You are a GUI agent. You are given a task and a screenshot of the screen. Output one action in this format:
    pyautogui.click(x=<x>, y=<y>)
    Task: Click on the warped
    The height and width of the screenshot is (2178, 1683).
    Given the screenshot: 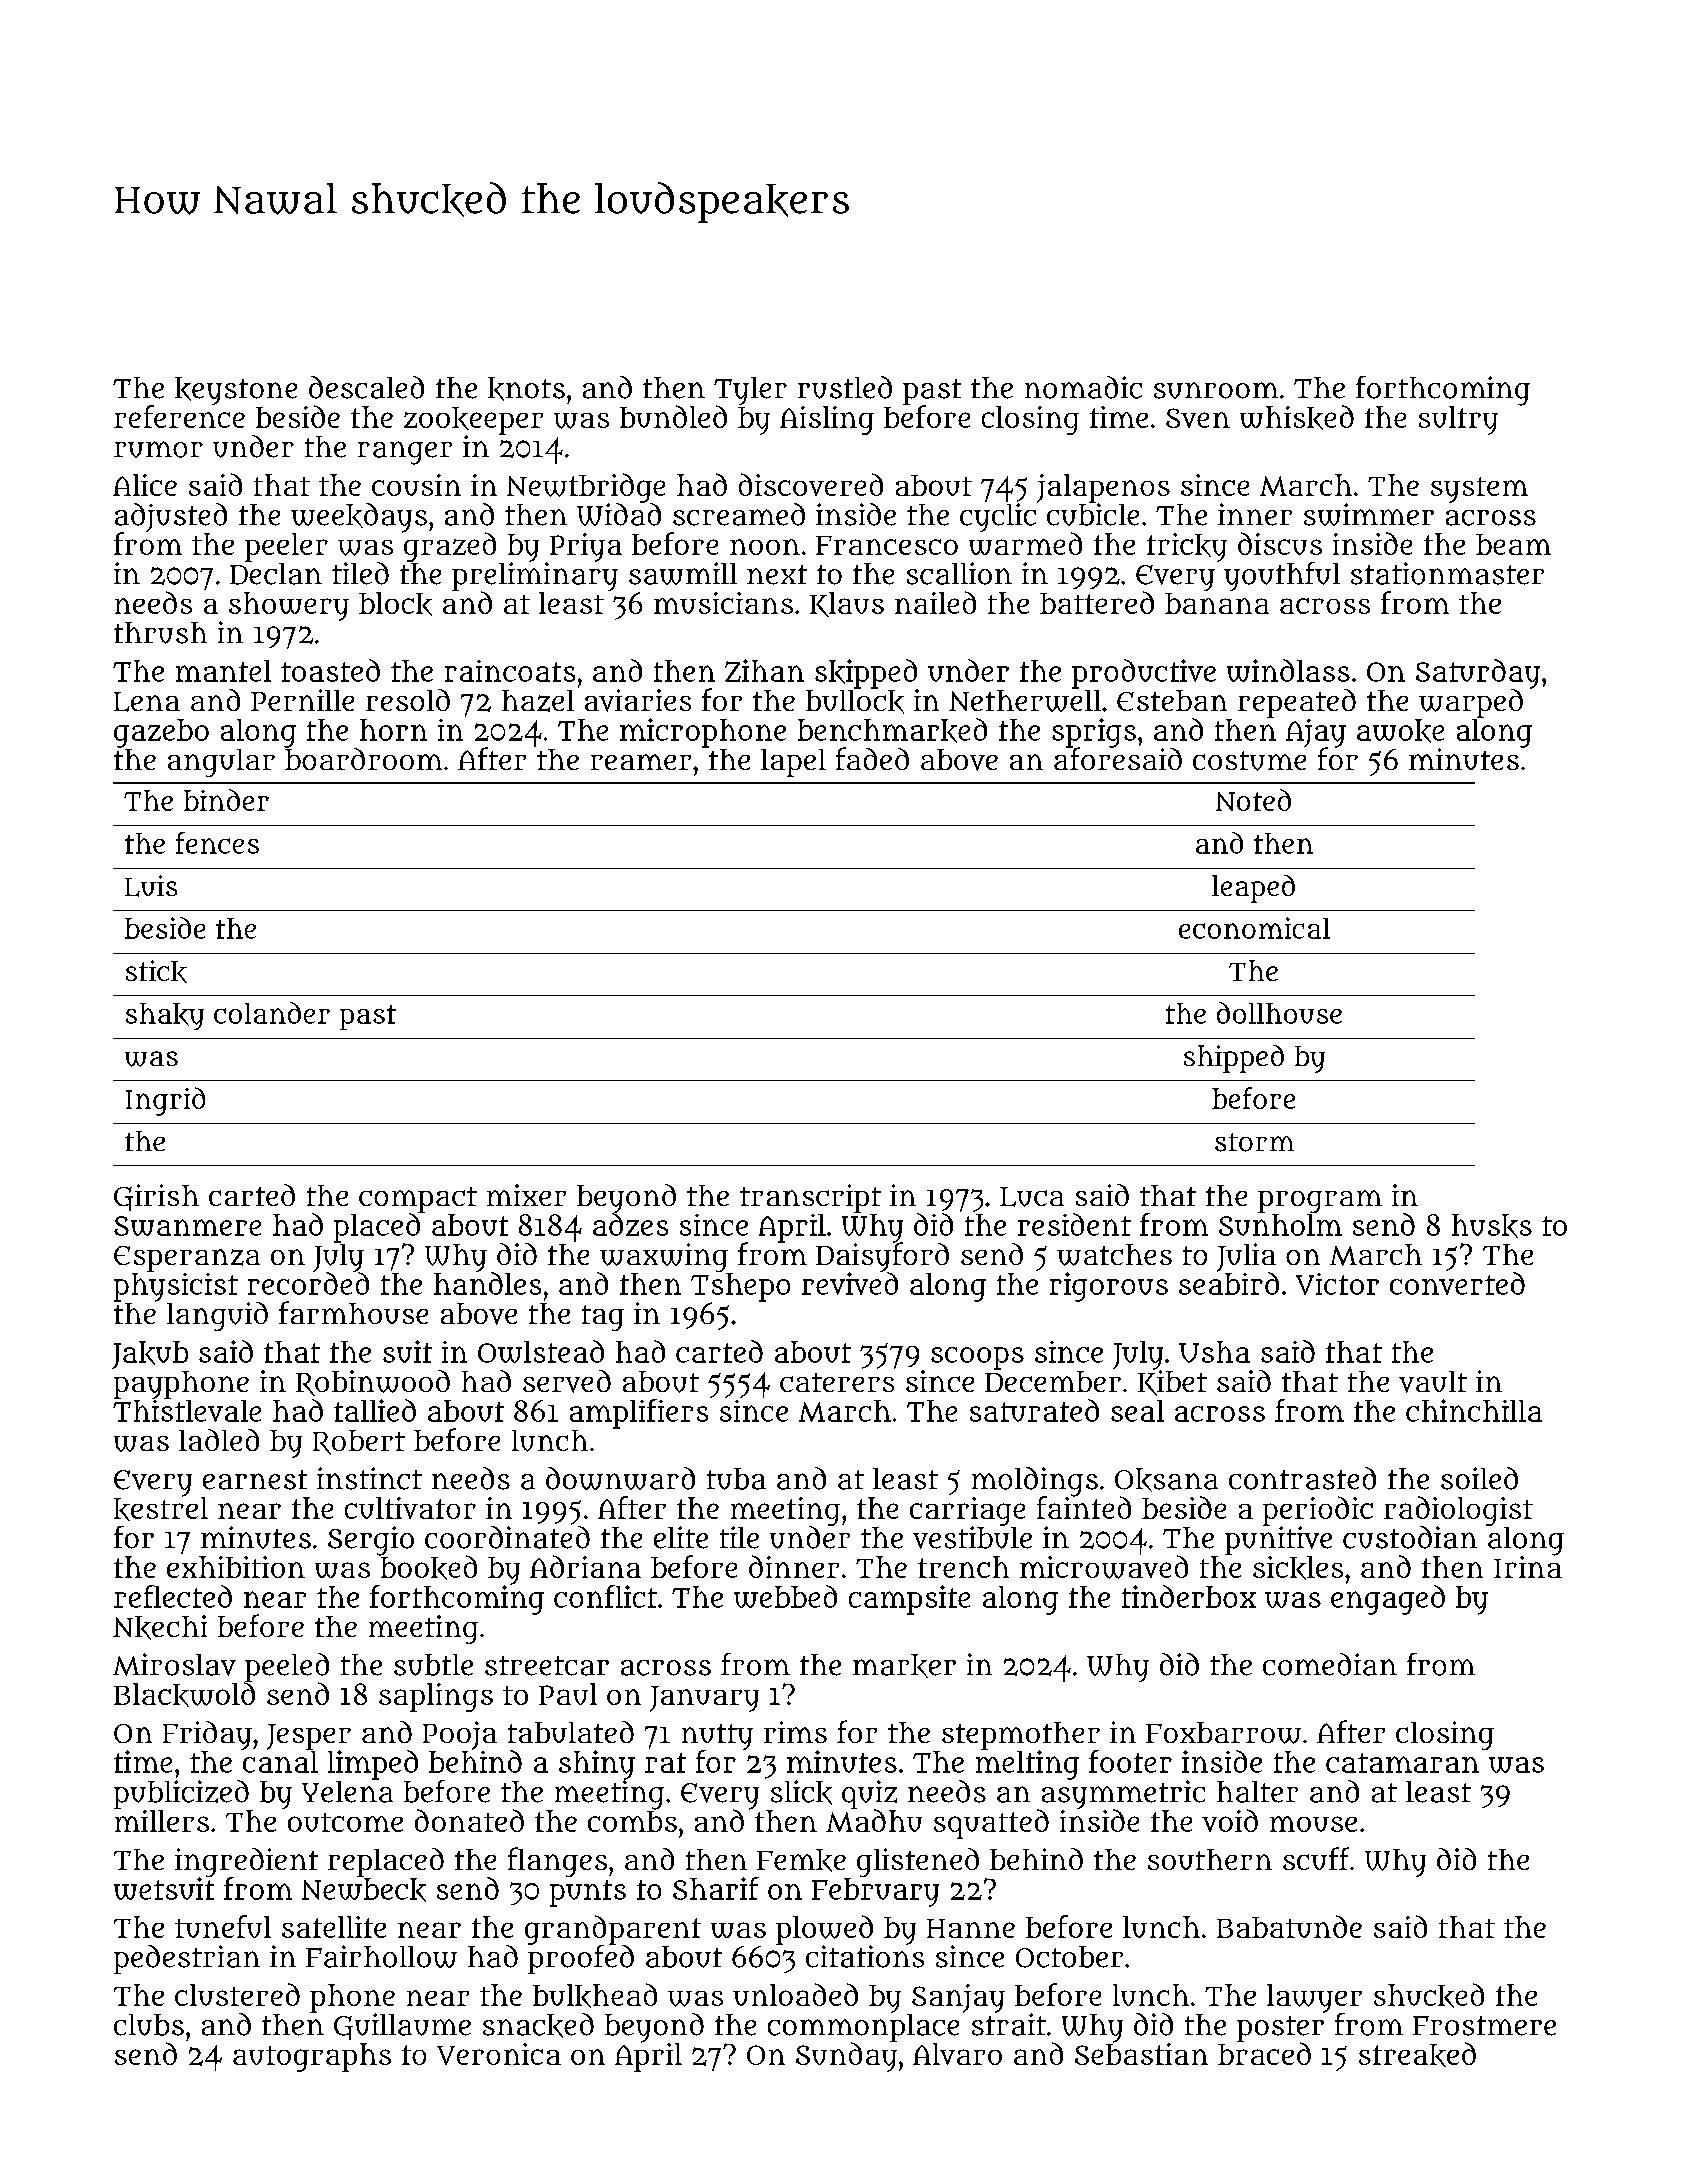 What is the action you would take?
    pyautogui.click(x=1471, y=703)
